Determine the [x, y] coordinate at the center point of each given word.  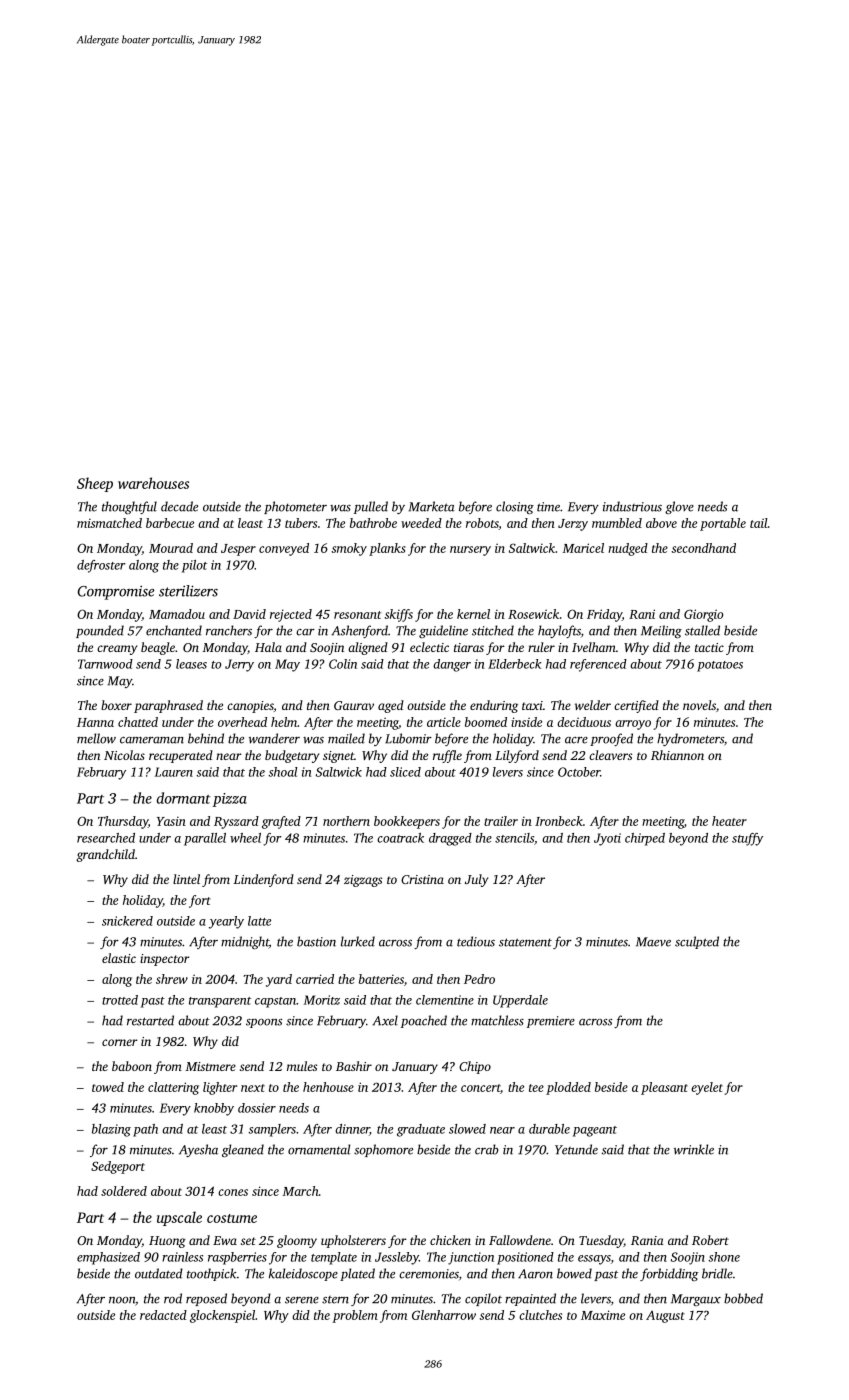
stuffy [747, 839]
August [665, 1317]
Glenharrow [444, 1315]
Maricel [583, 548]
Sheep [95, 484]
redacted [163, 1315]
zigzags [363, 881]
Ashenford [360, 631]
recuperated [181, 756]
